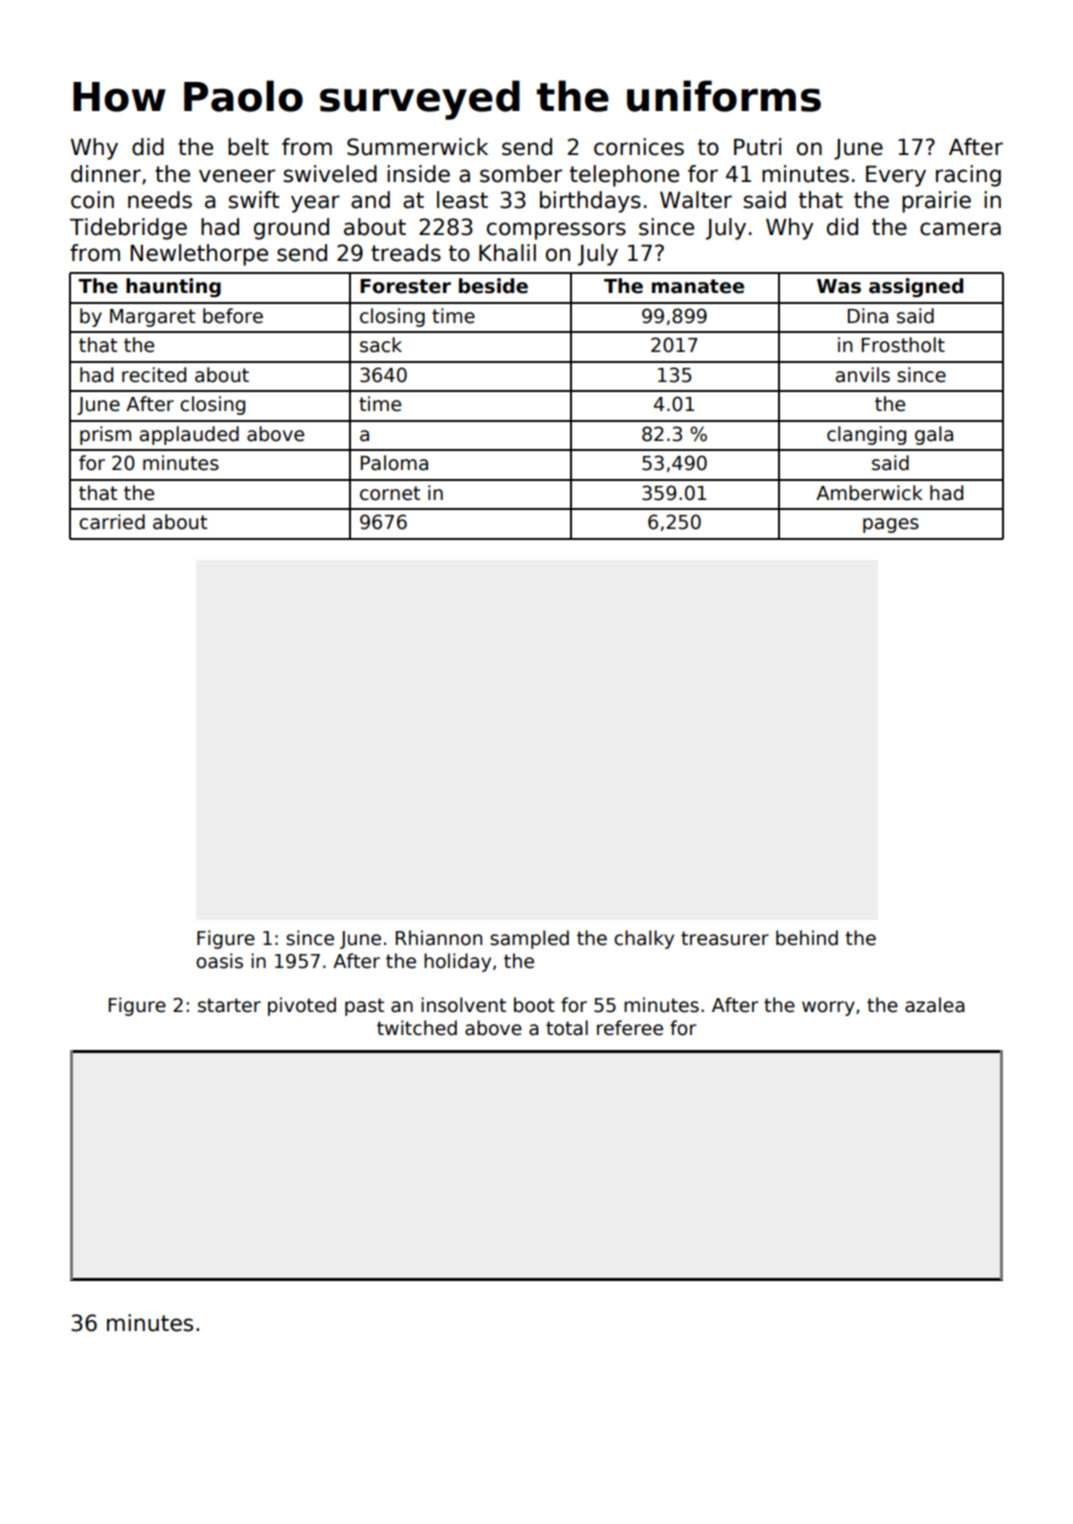  What do you see at coordinates (644, 939) in the page?
I see `chalky` at bounding box center [644, 939].
